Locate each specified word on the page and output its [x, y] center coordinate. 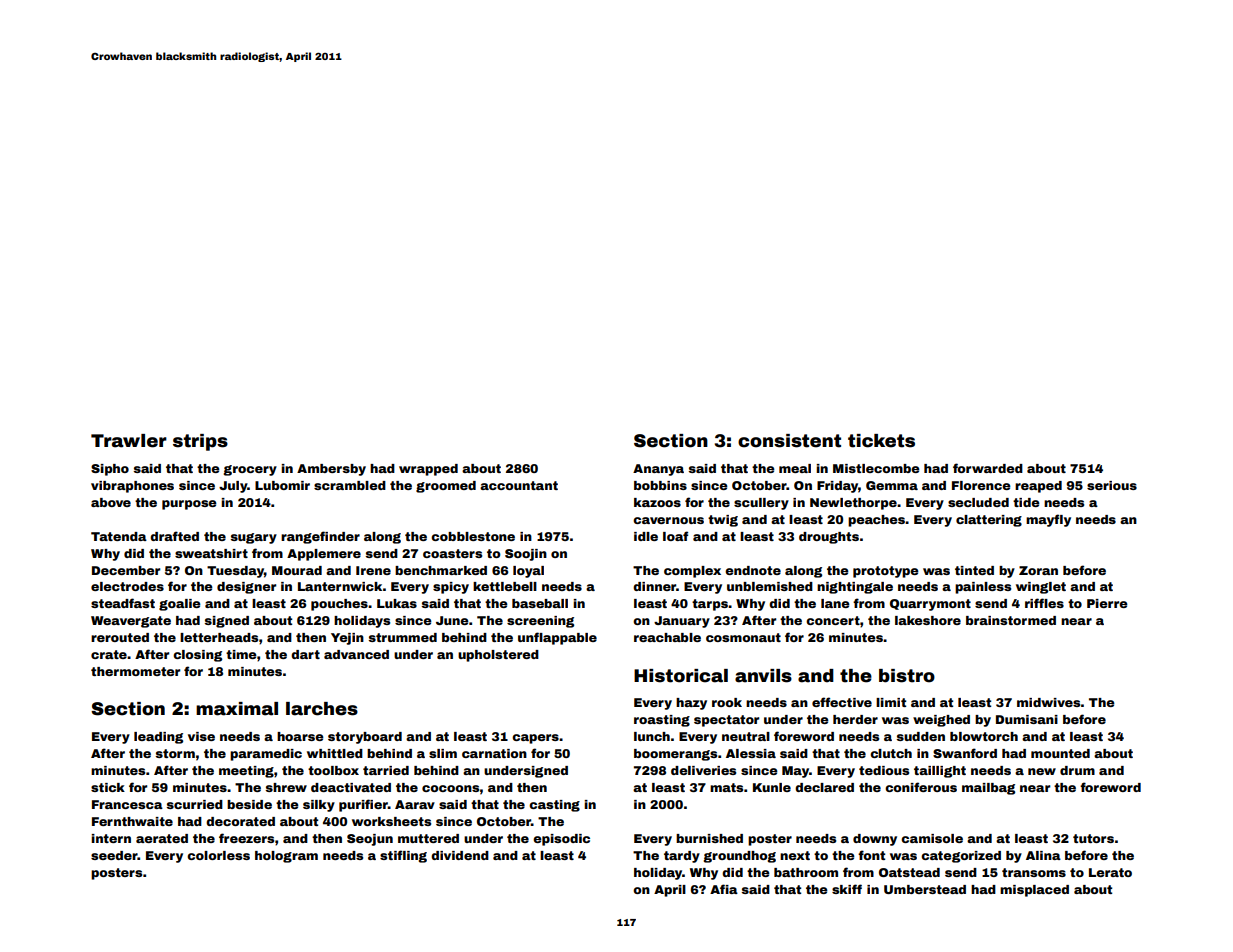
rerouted [120, 637]
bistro [907, 676]
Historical [681, 676]
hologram [286, 857]
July [233, 487]
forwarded [988, 468]
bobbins [660, 485]
